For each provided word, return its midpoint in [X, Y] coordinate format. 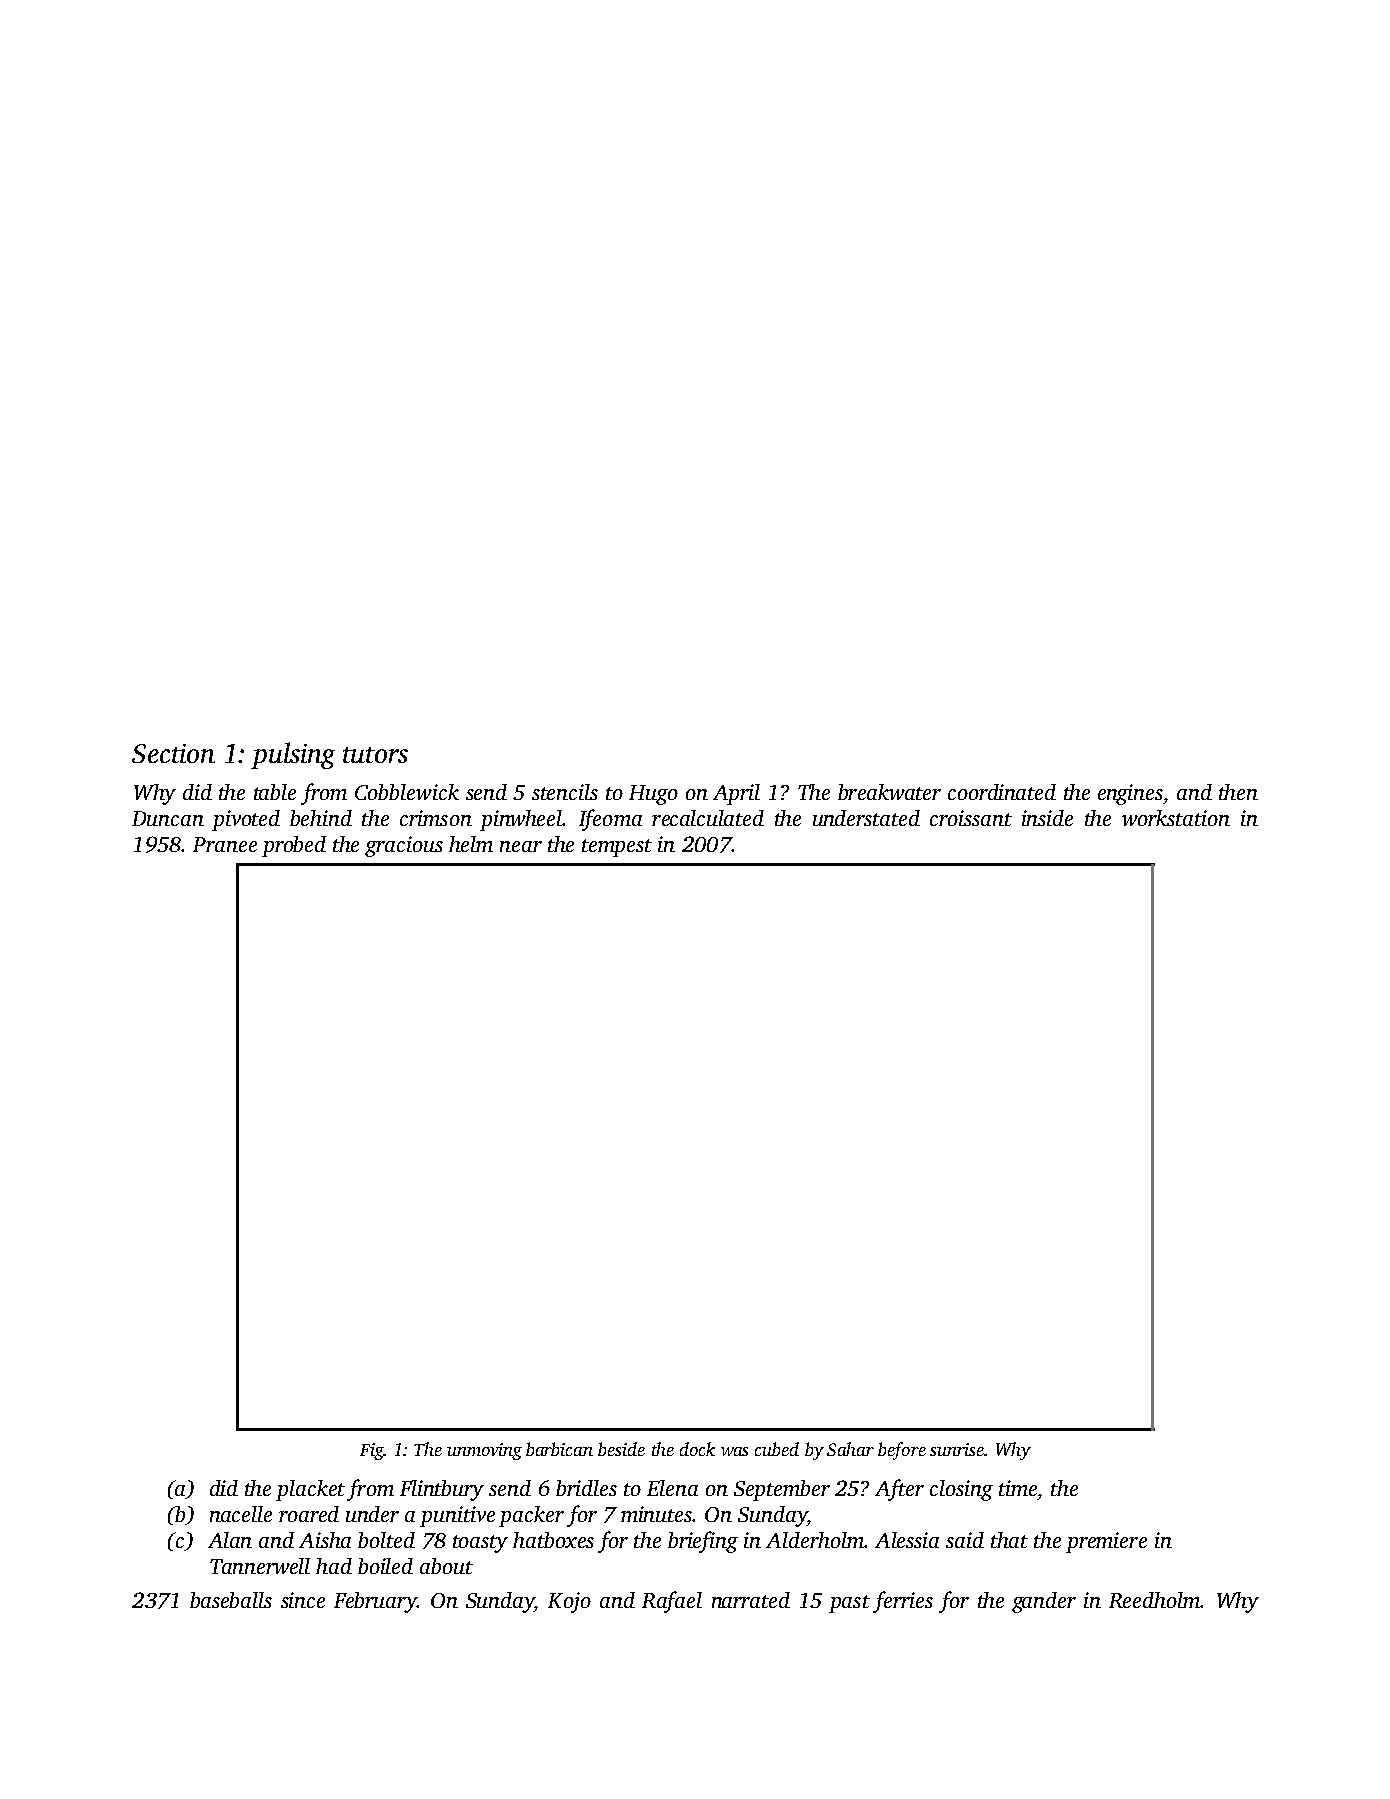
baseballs [231, 1600]
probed [294, 846]
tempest [617, 848]
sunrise [957, 1449]
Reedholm [1154, 1600]
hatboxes [553, 1540]
